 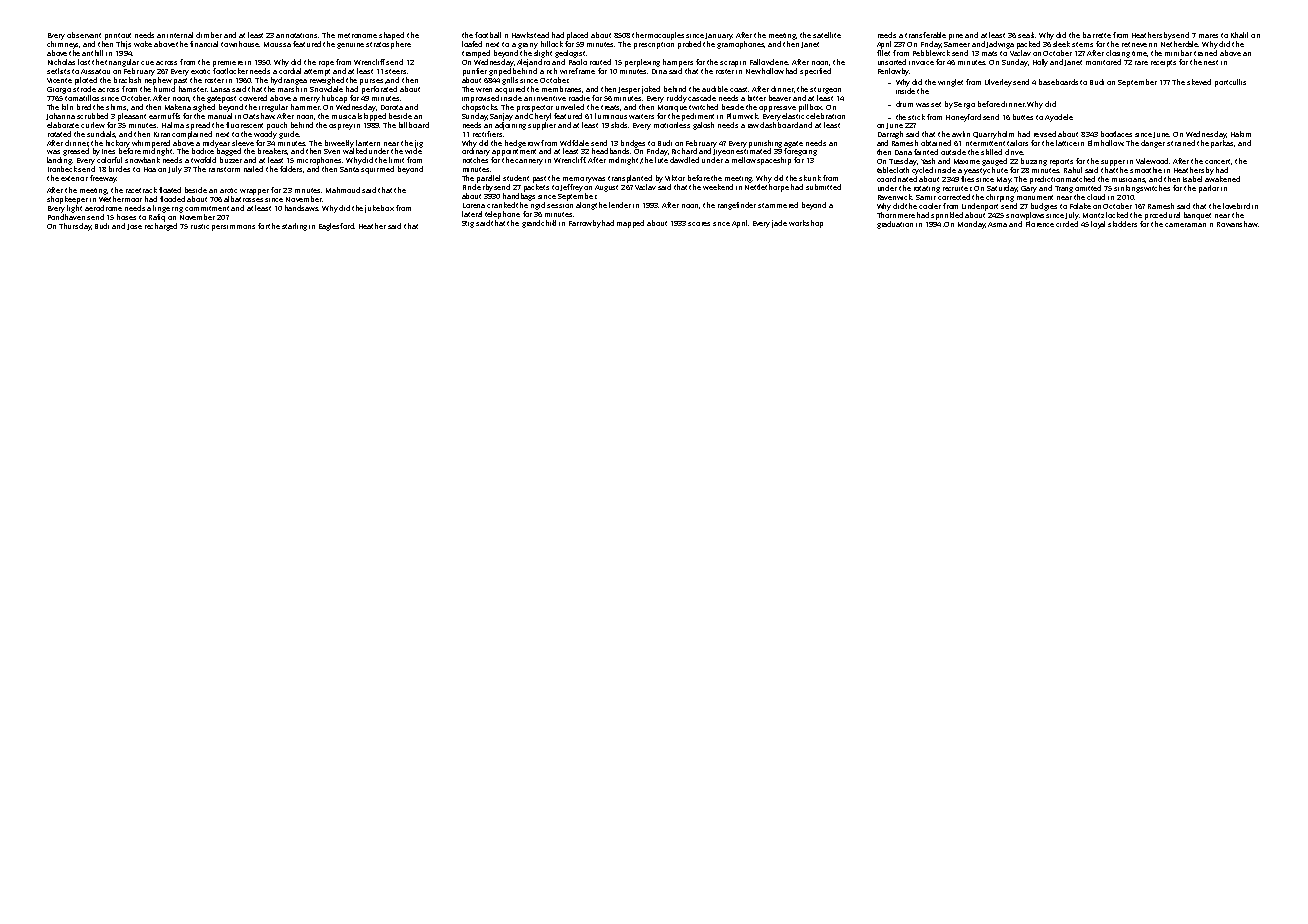 What do you see at coordinates (1059, 118) in the screenshot?
I see `Ayodele` at bounding box center [1059, 118].
